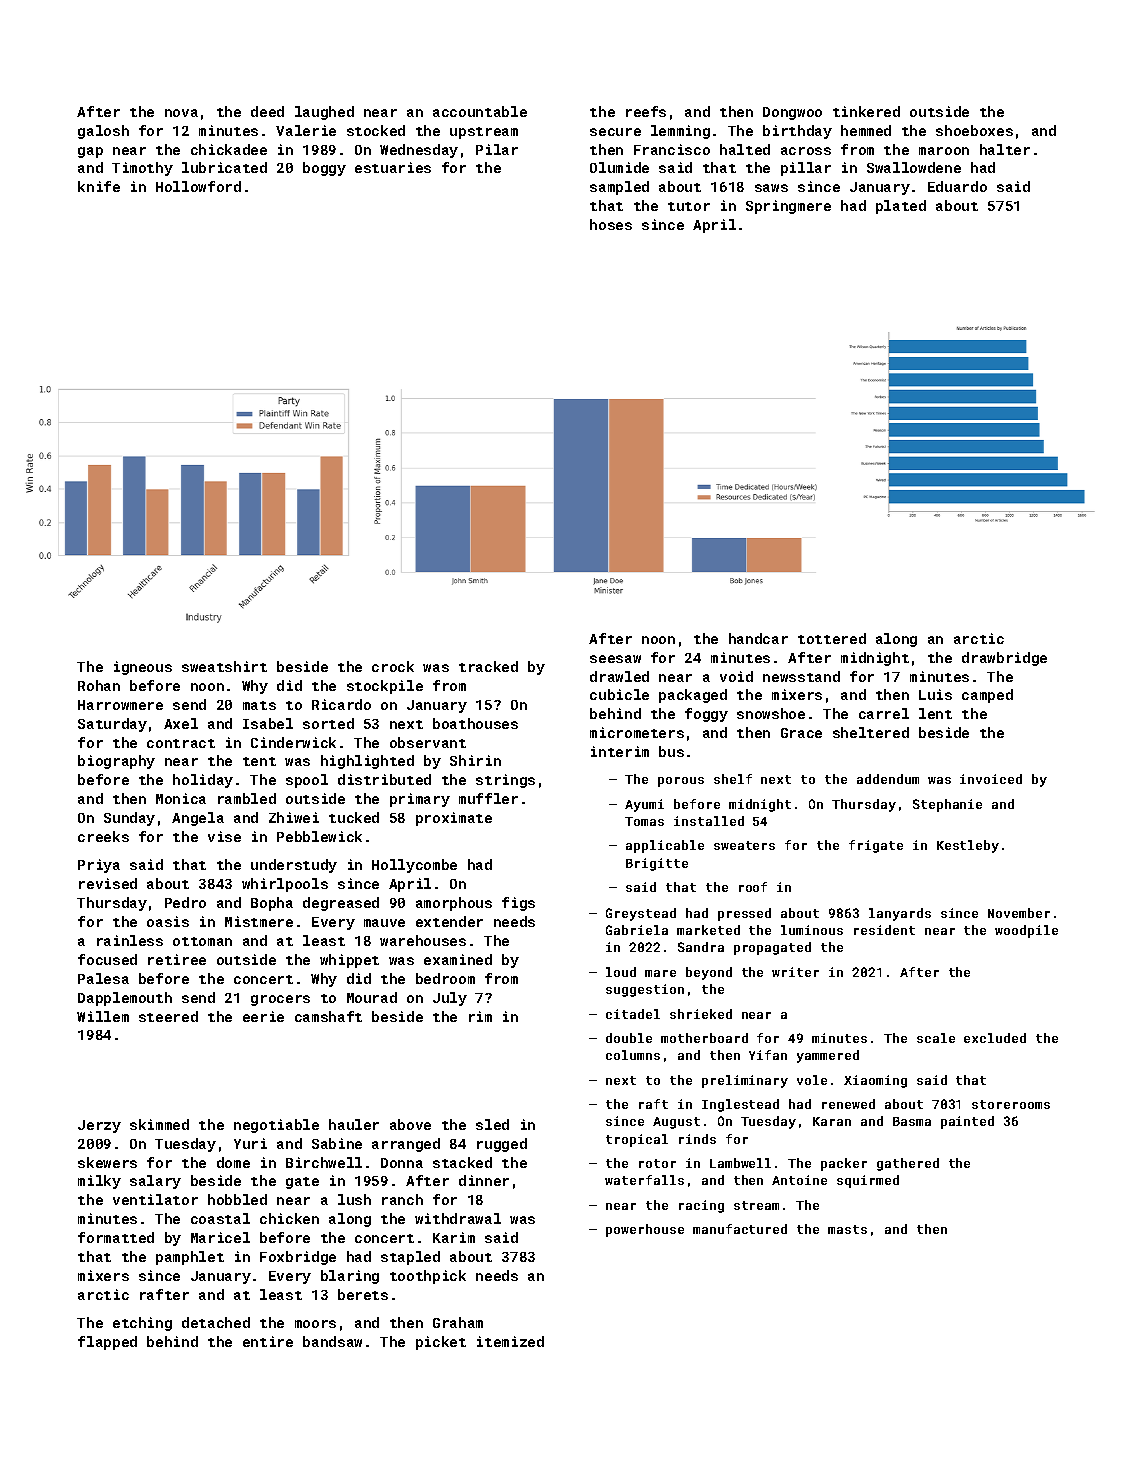 The width and height of the screenshot is (1139, 1474). Describe the element at coordinates (142, 1324) in the screenshot. I see `etching` at that location.
